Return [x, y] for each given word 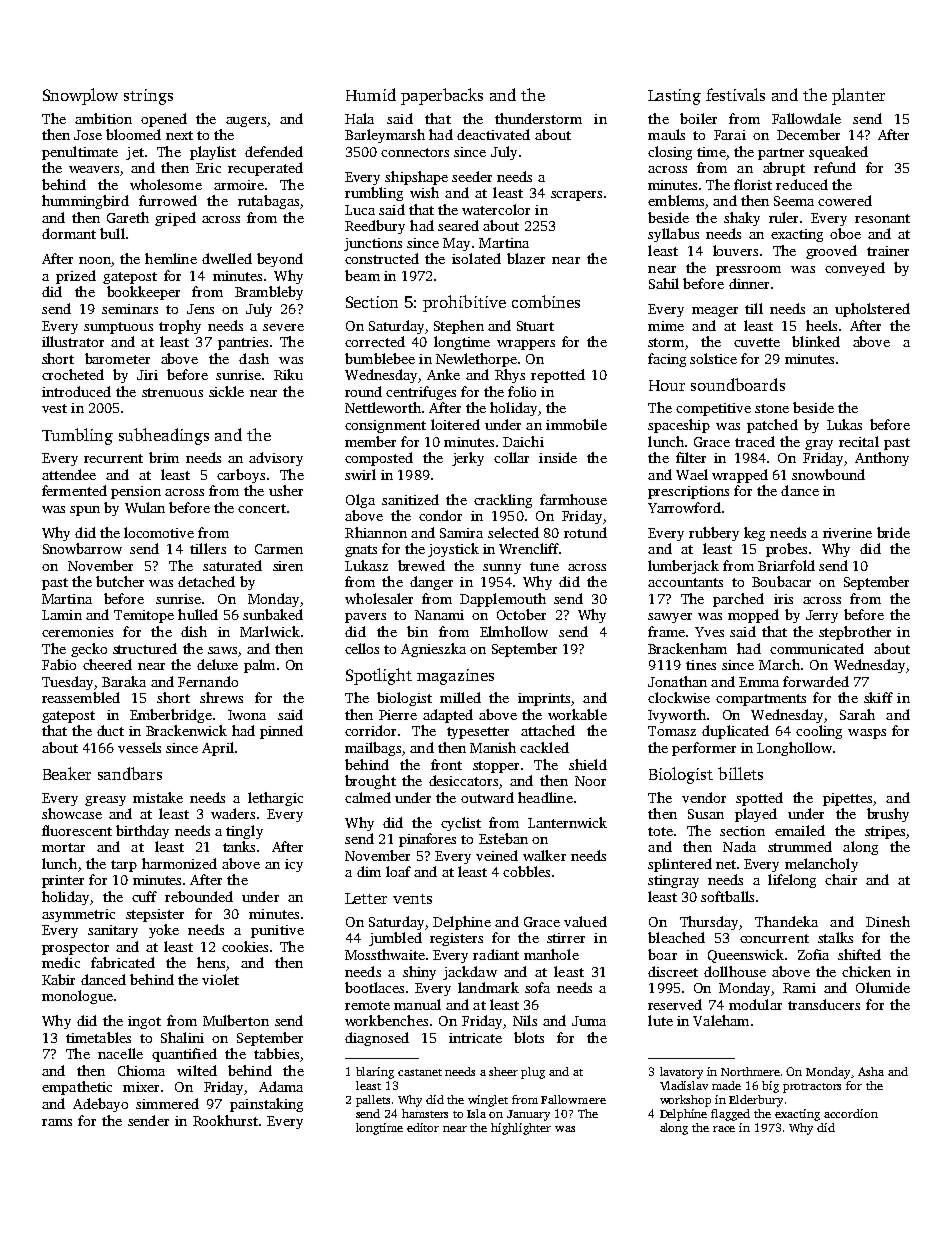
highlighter [521, 1129]
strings [148, 97]
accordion [851, 1113]
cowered [845, 200]
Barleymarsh [385, 136]
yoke [164, 931]
